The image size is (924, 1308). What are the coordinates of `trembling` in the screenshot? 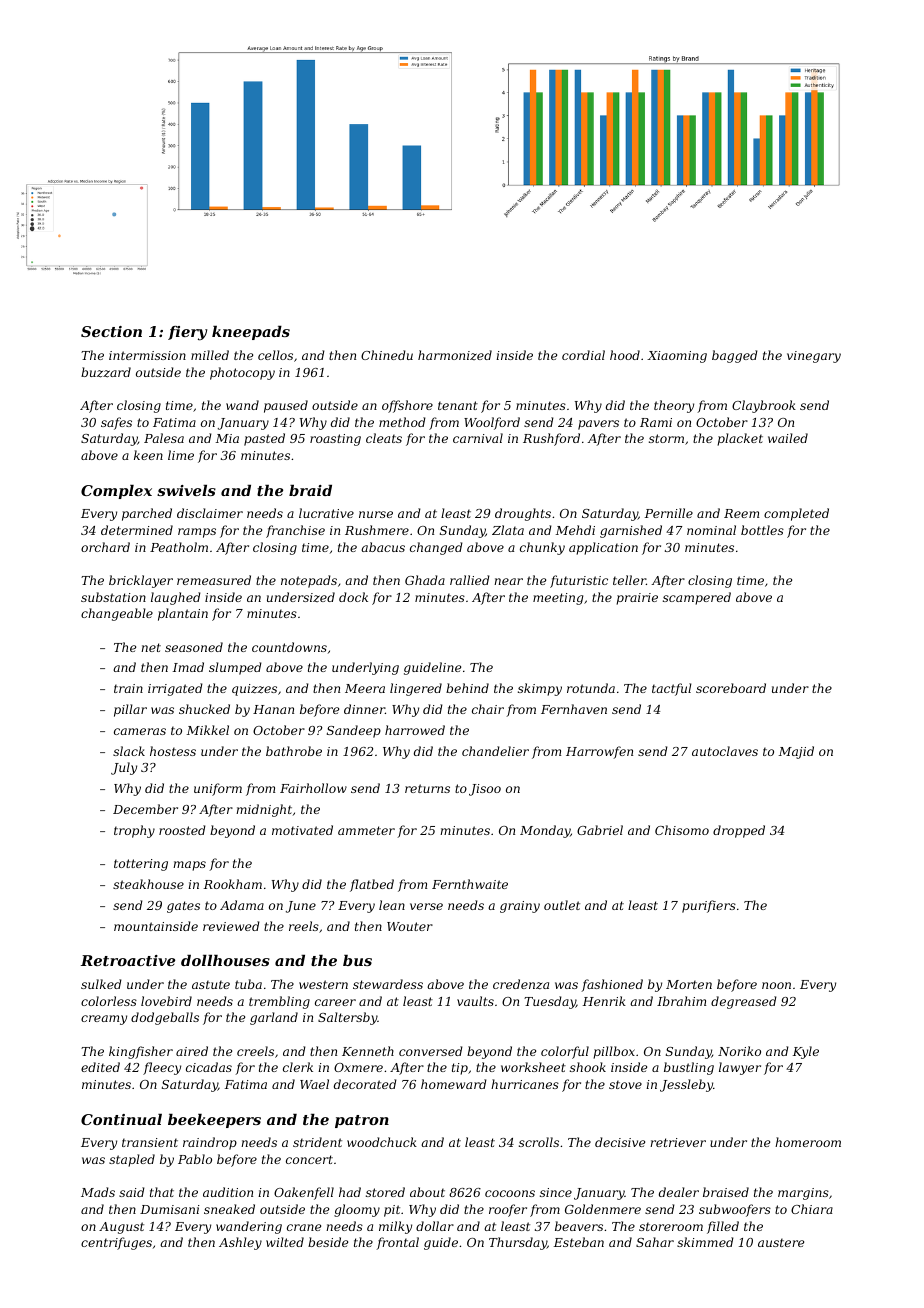 It's located at (279, 1002).
